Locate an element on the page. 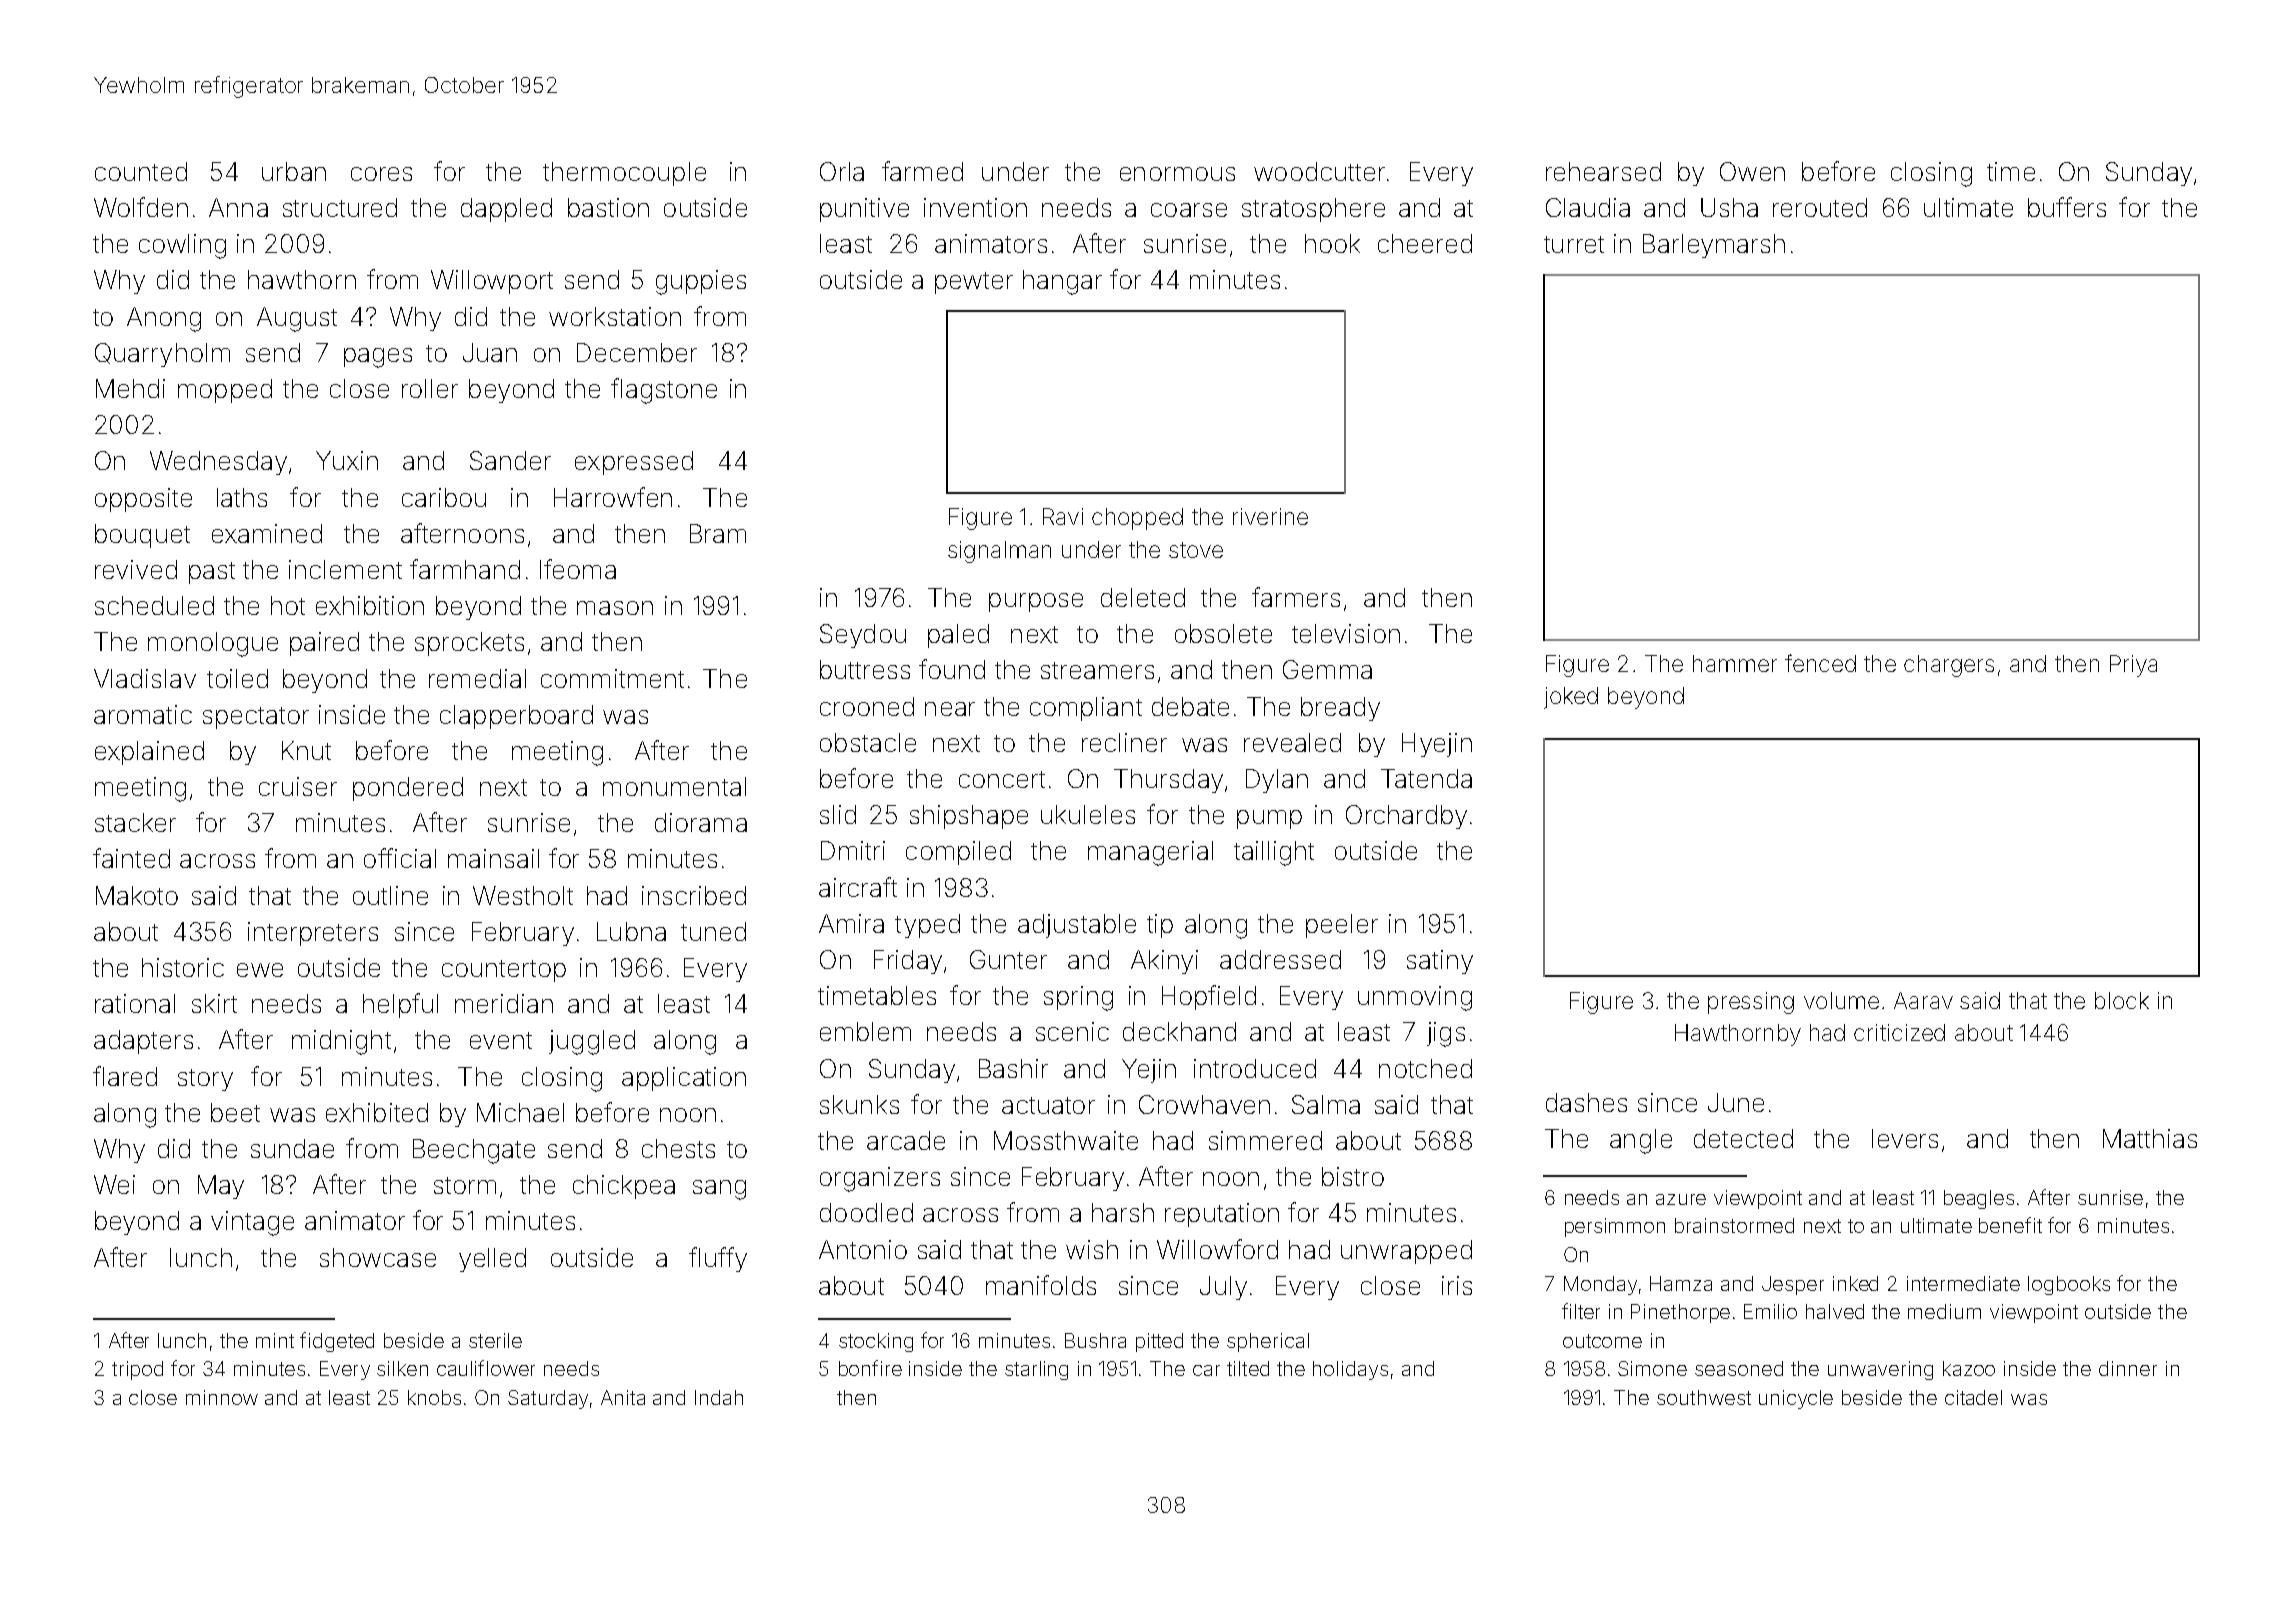  azure is located at coordinates (1681, 1199).
